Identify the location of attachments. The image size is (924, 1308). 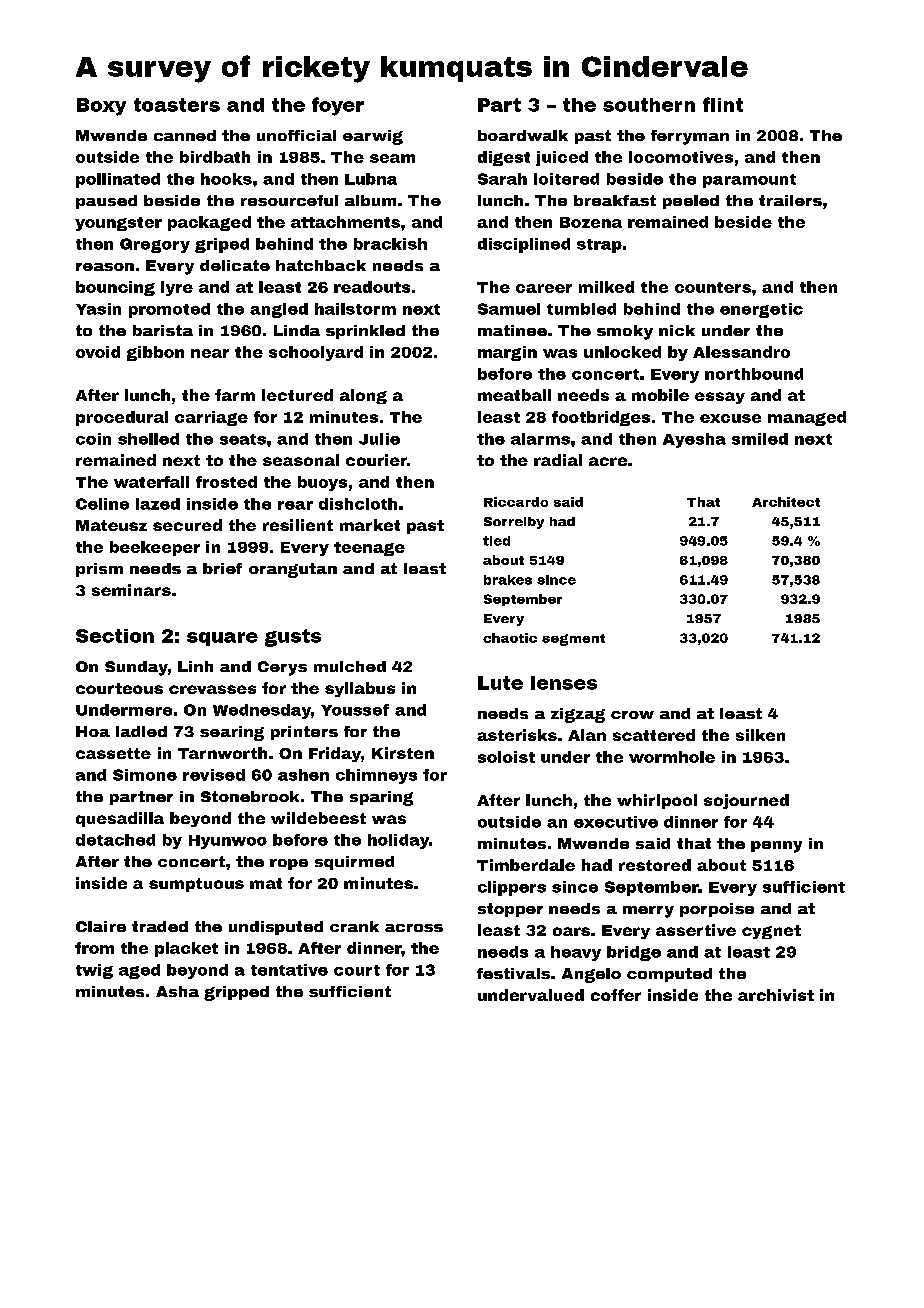
(345, 222).
